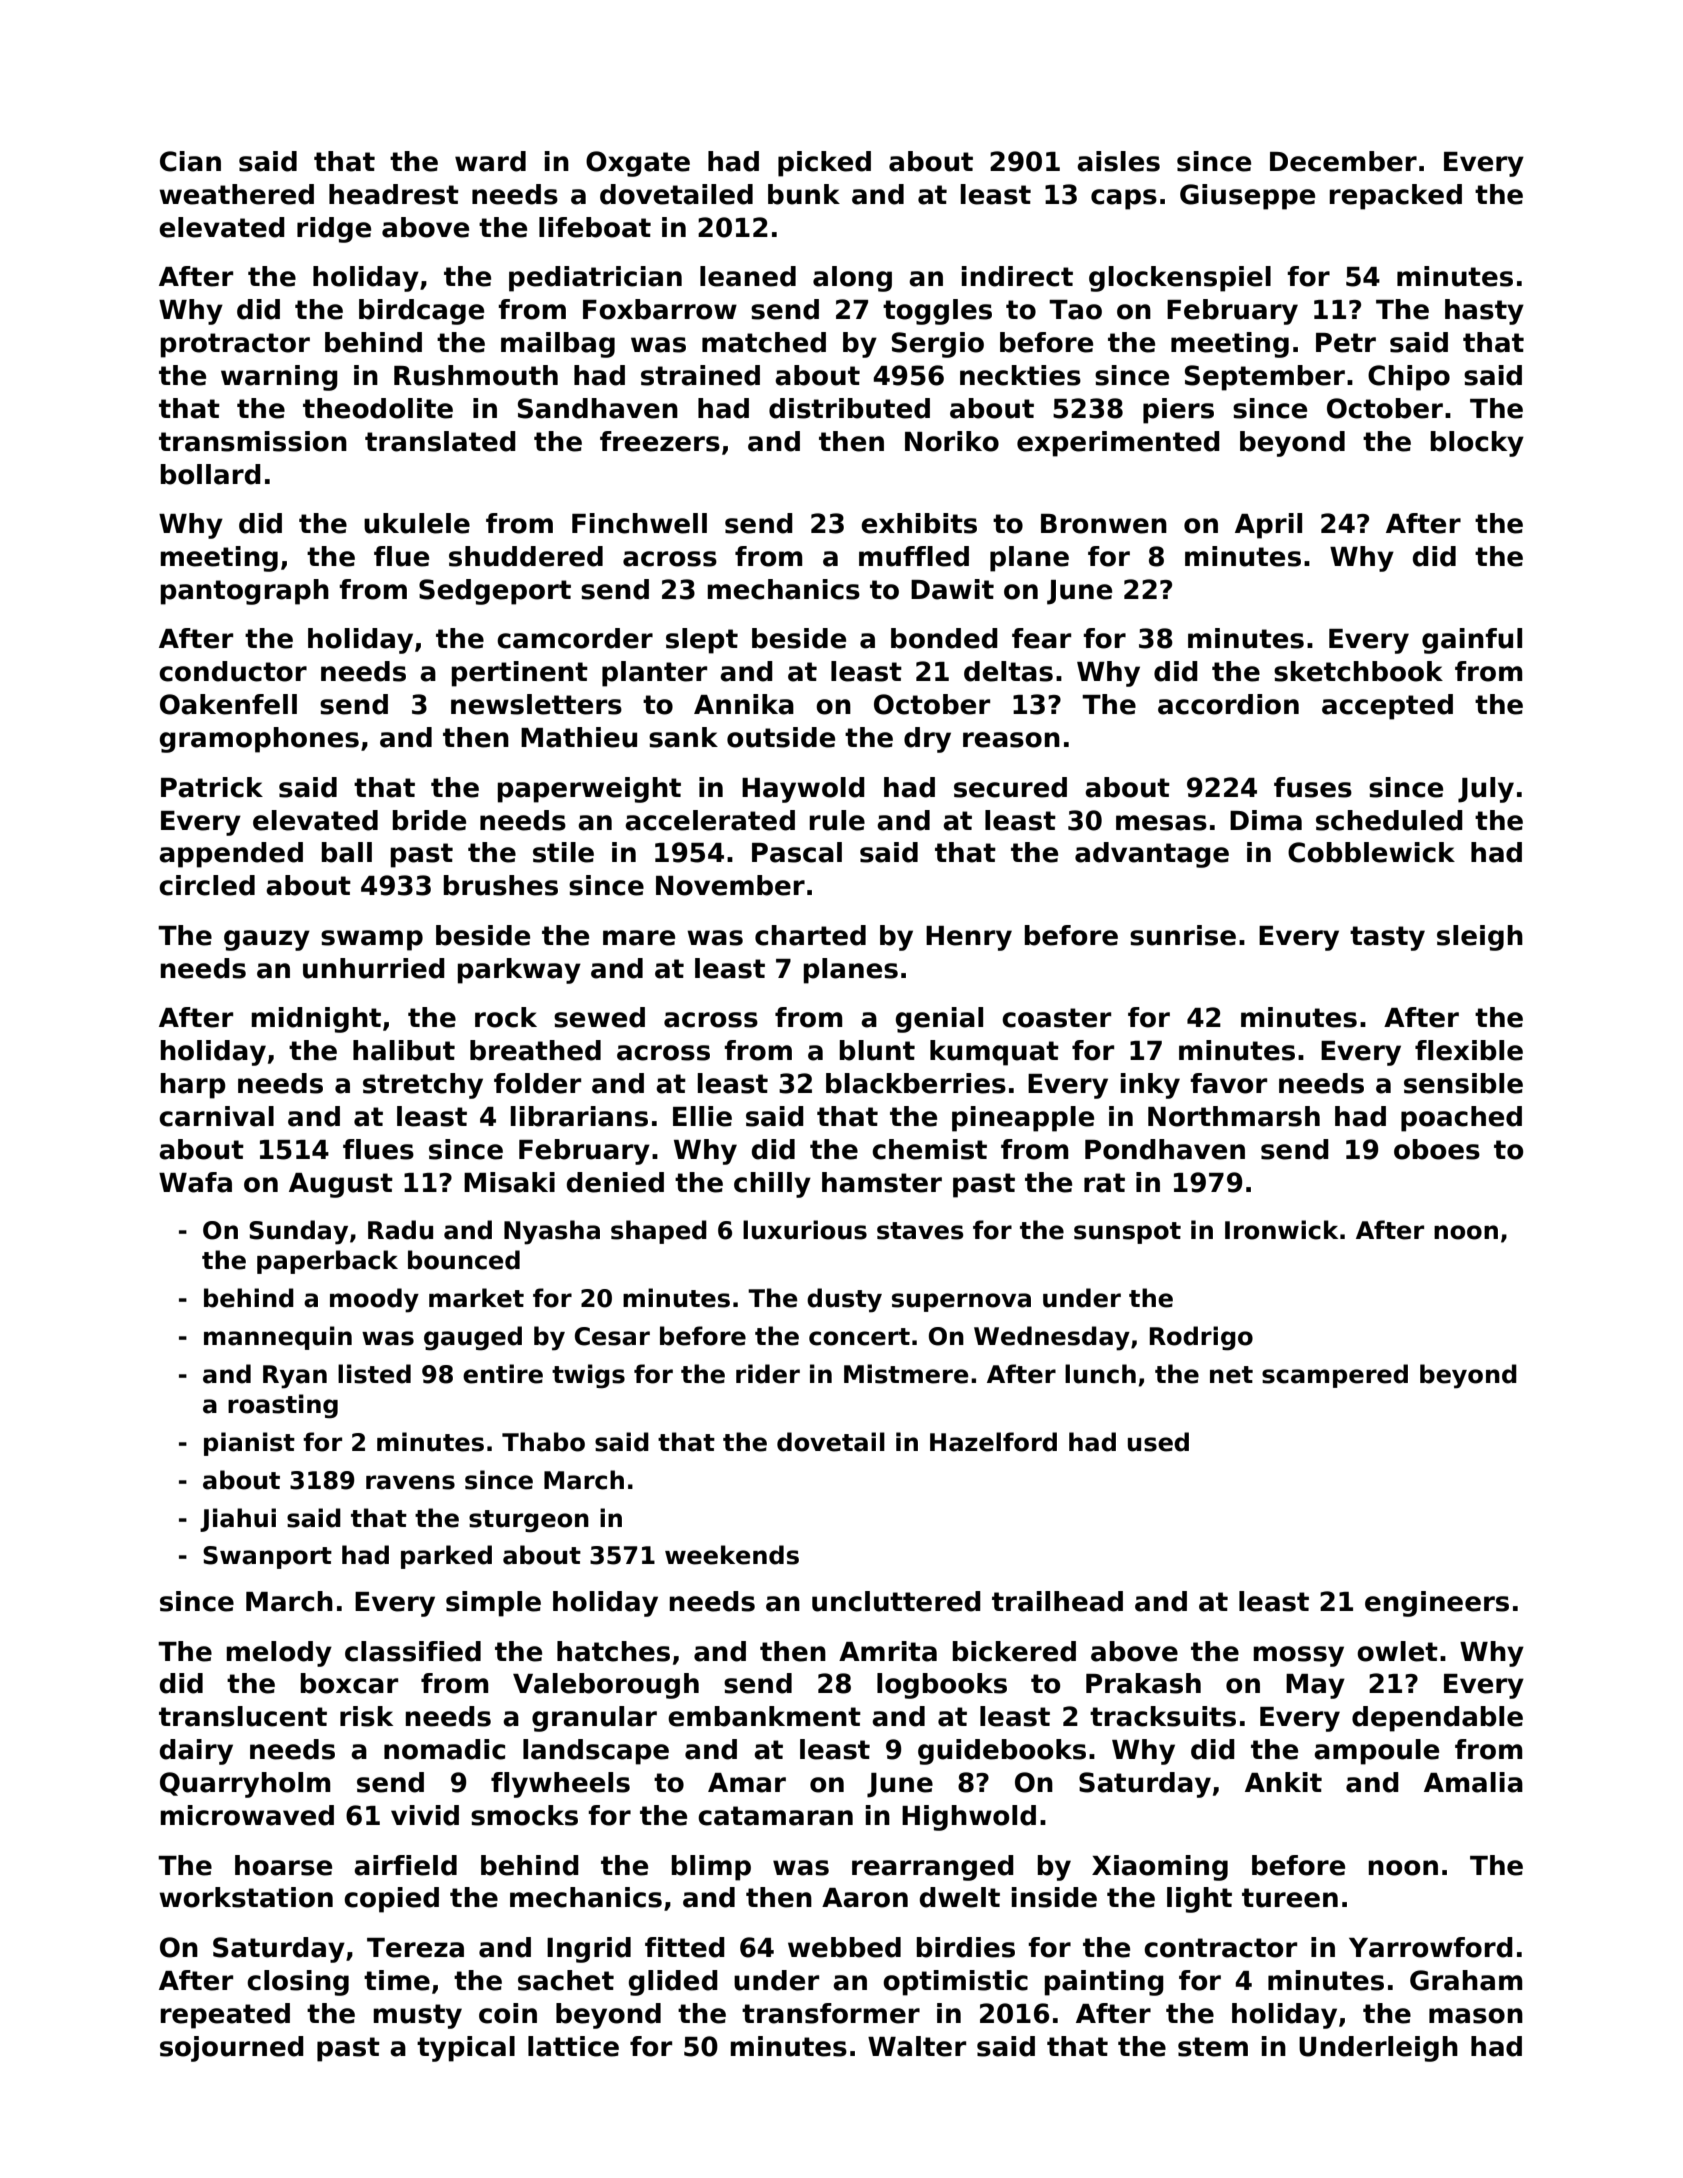 The width and height of the document is (1683, 2178). What do you see at coordinates (1158, 1442) in the document?
I see `used` at bounding box center [1158, 1442].
